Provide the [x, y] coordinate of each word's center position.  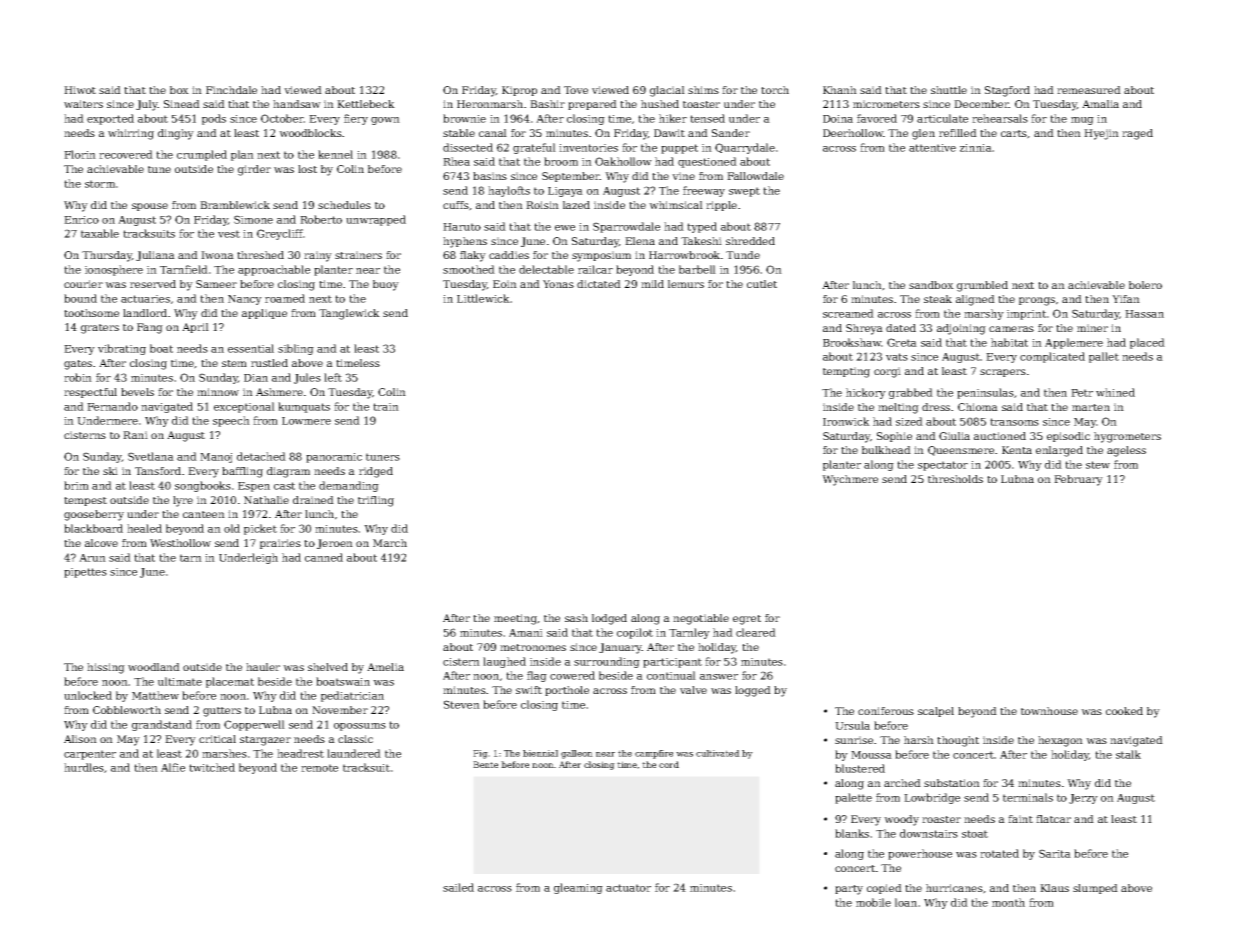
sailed [458, 887]
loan [906, 902]
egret [747, 620]
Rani [135, 435]
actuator [628, 888]
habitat [1009, 342]
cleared [756, 632]
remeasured [1089, 90]
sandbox [931, 285]
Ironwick [846, 421]
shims [703, 90]
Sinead [182, 104]
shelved [328, 667]
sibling [296, 349]
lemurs [686, 284]
